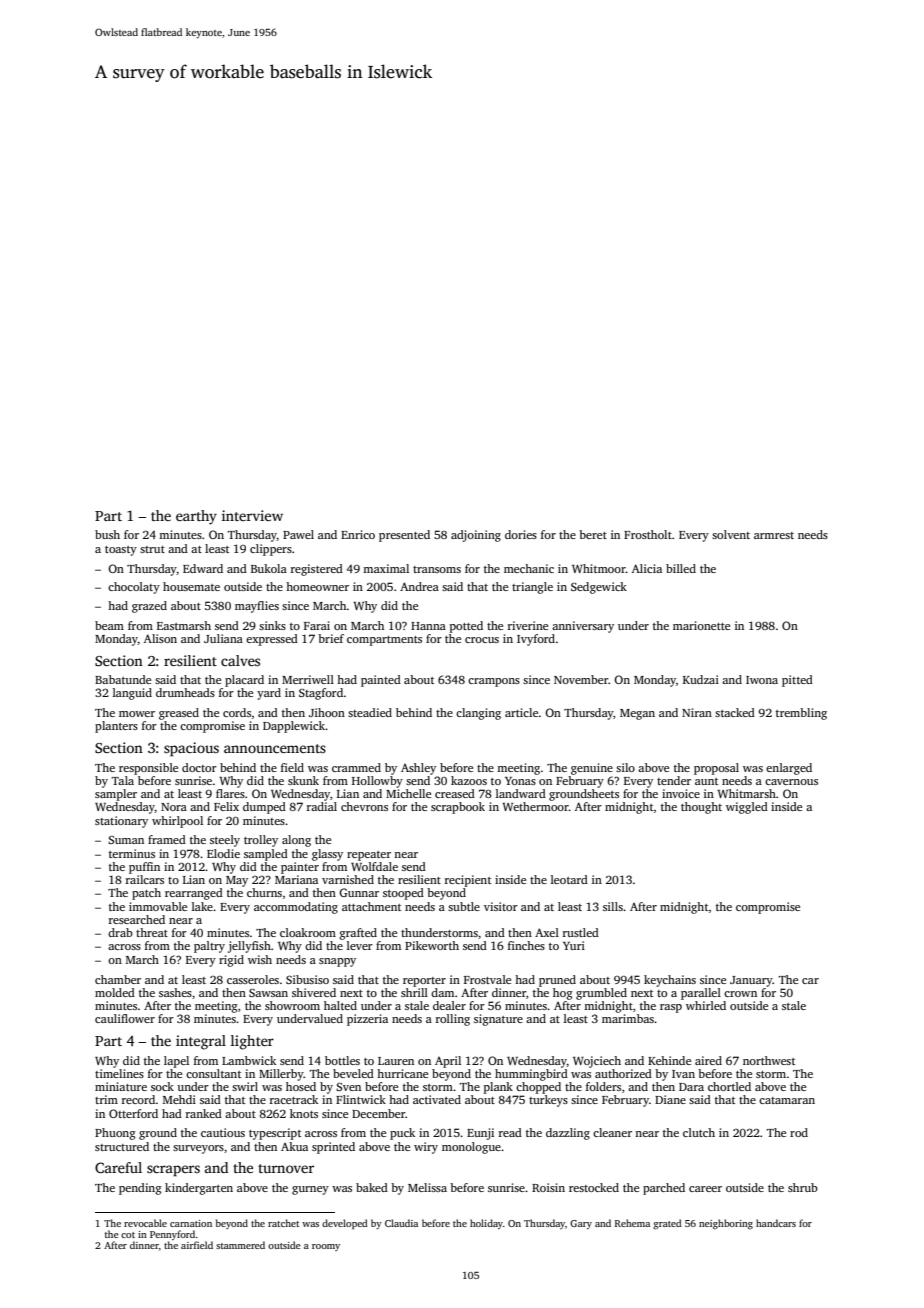 This screenshot has width=924, height=1308. What do you see at coordinates (404, 536) in the screenshot?
I see `presented` at bounding box center [404, 536].
